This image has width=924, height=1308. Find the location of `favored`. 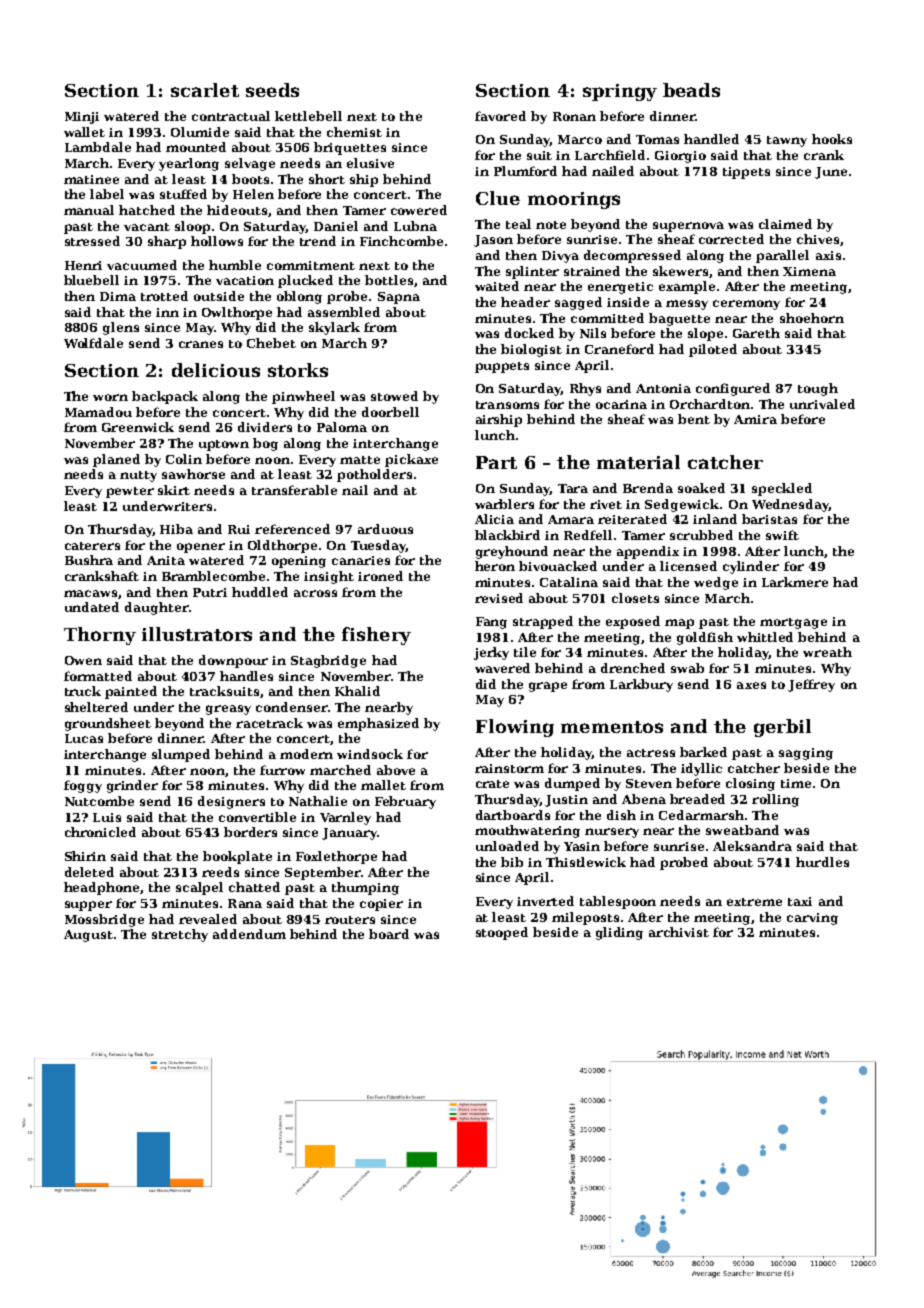

favored is located at coordinates (500, 116).
